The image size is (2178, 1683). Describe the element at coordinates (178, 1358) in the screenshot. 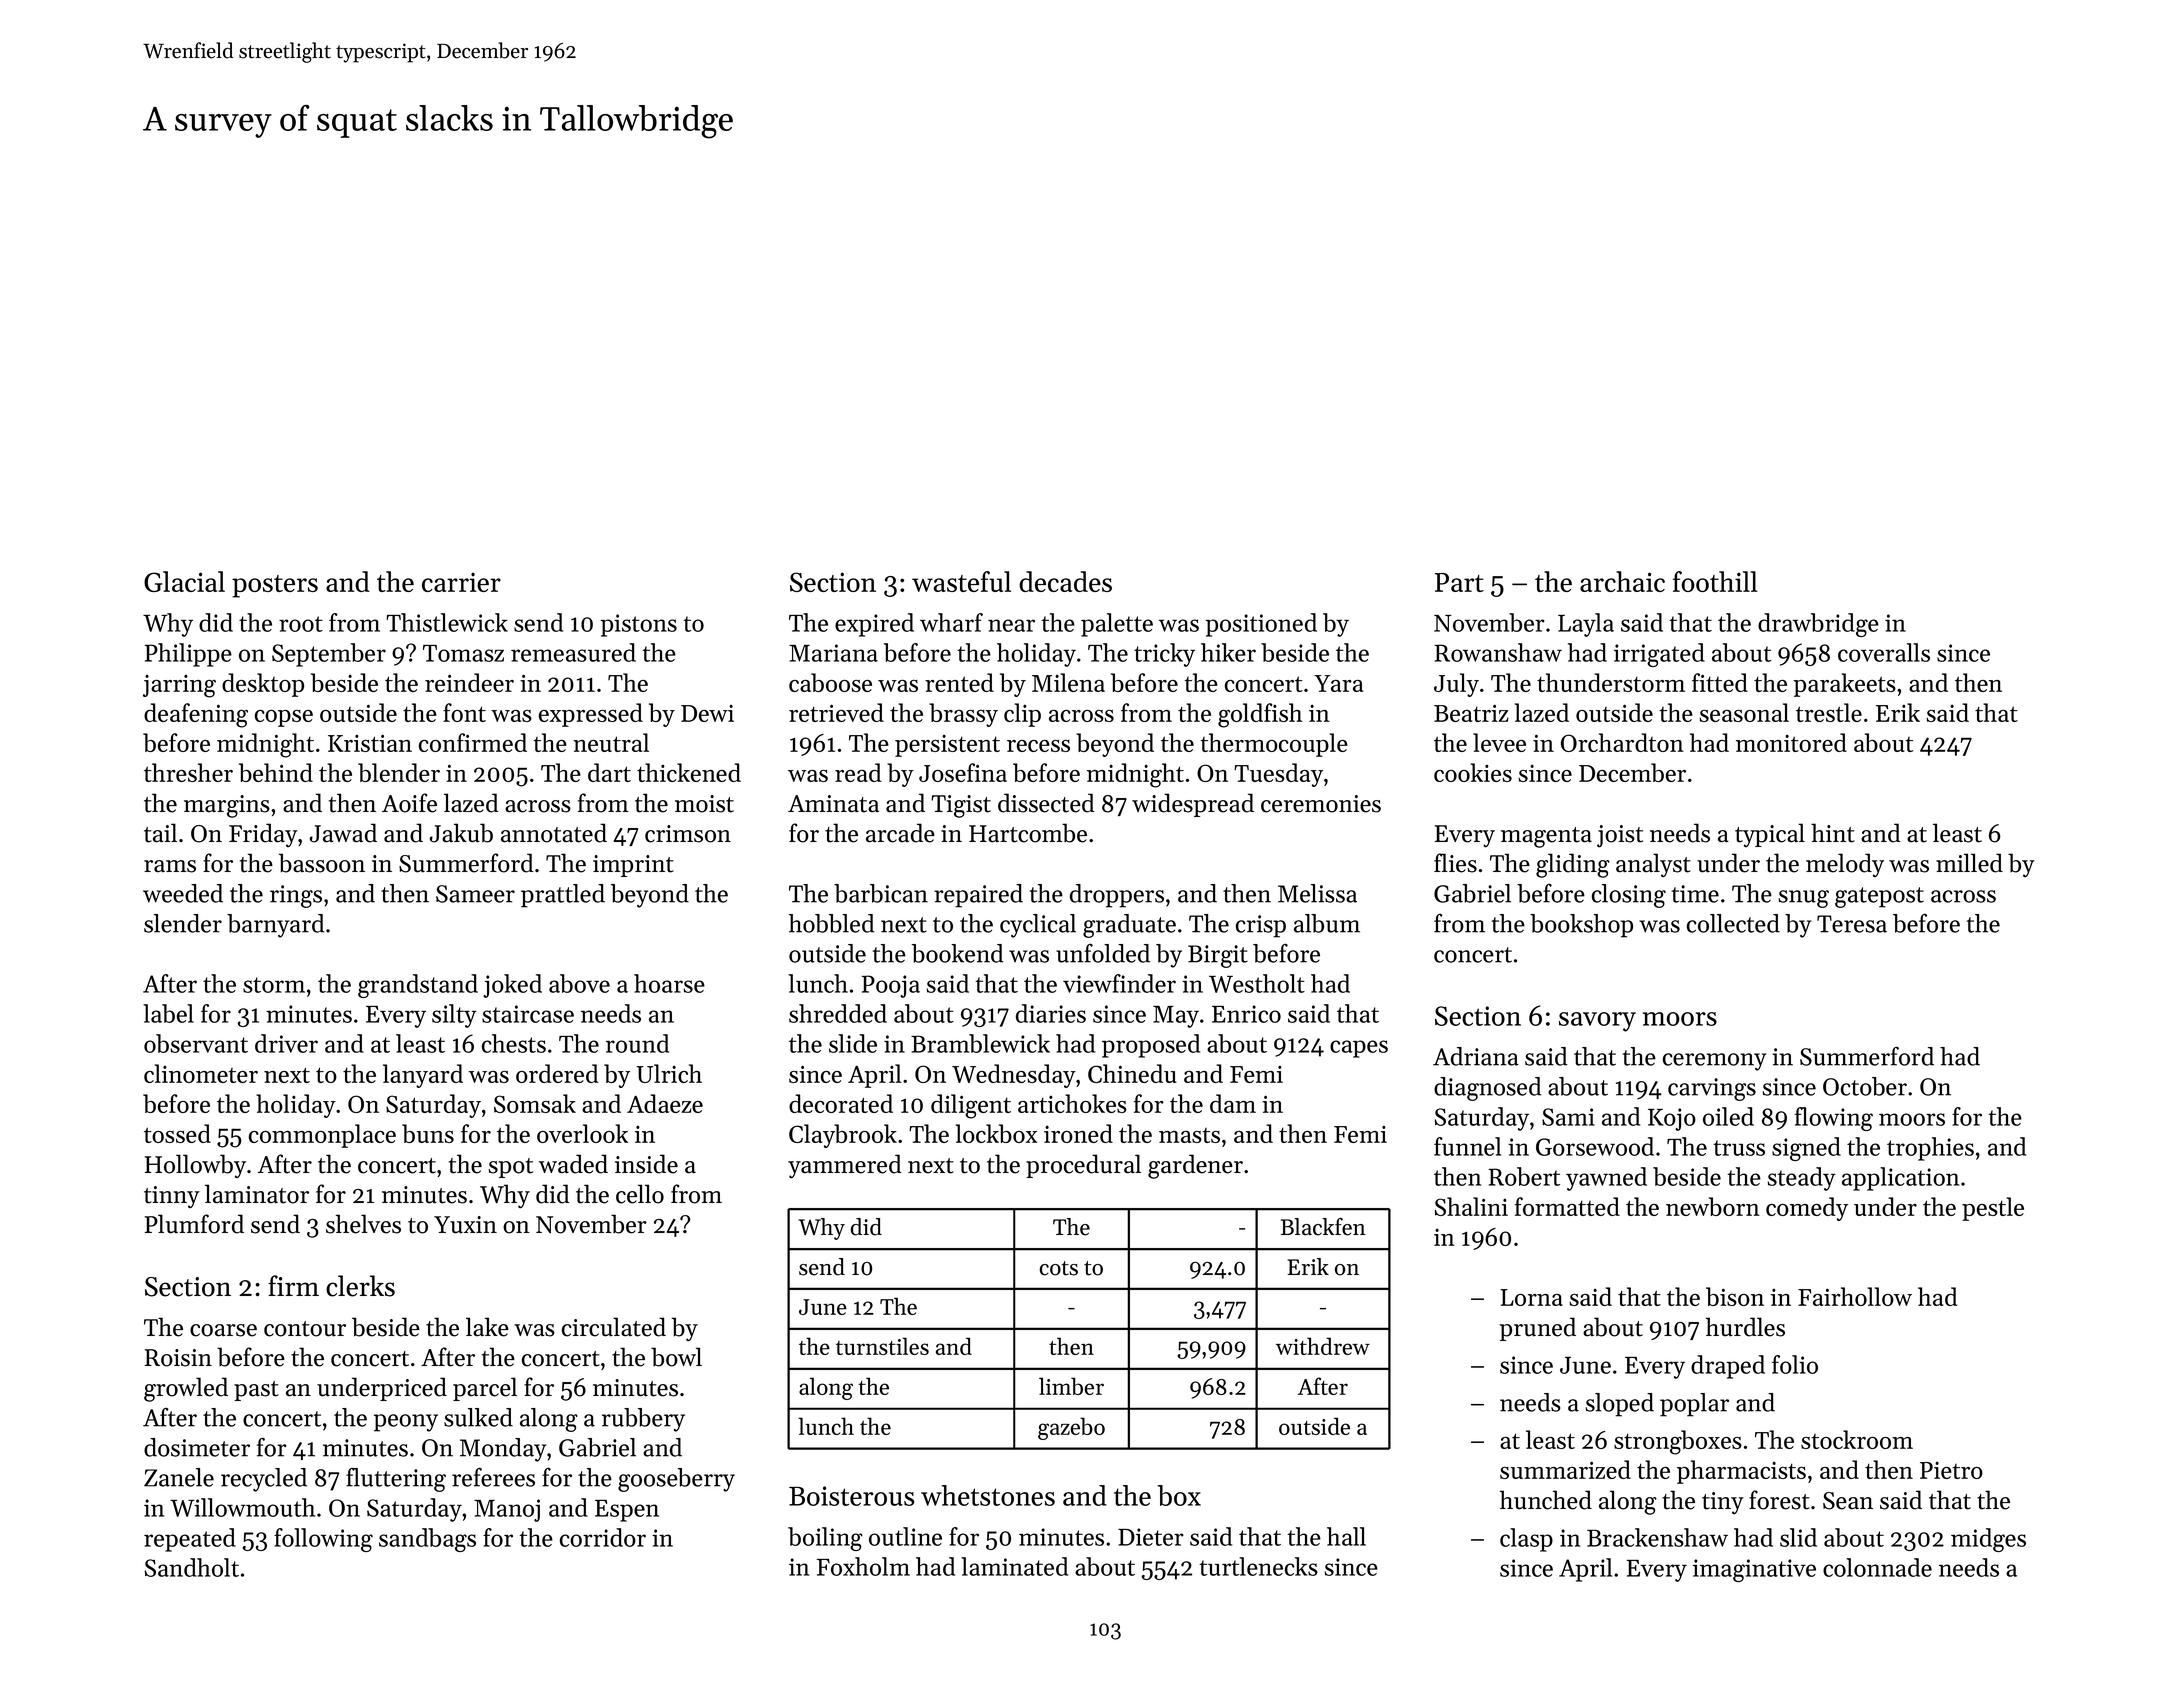

I see `Roisin` at that location.
